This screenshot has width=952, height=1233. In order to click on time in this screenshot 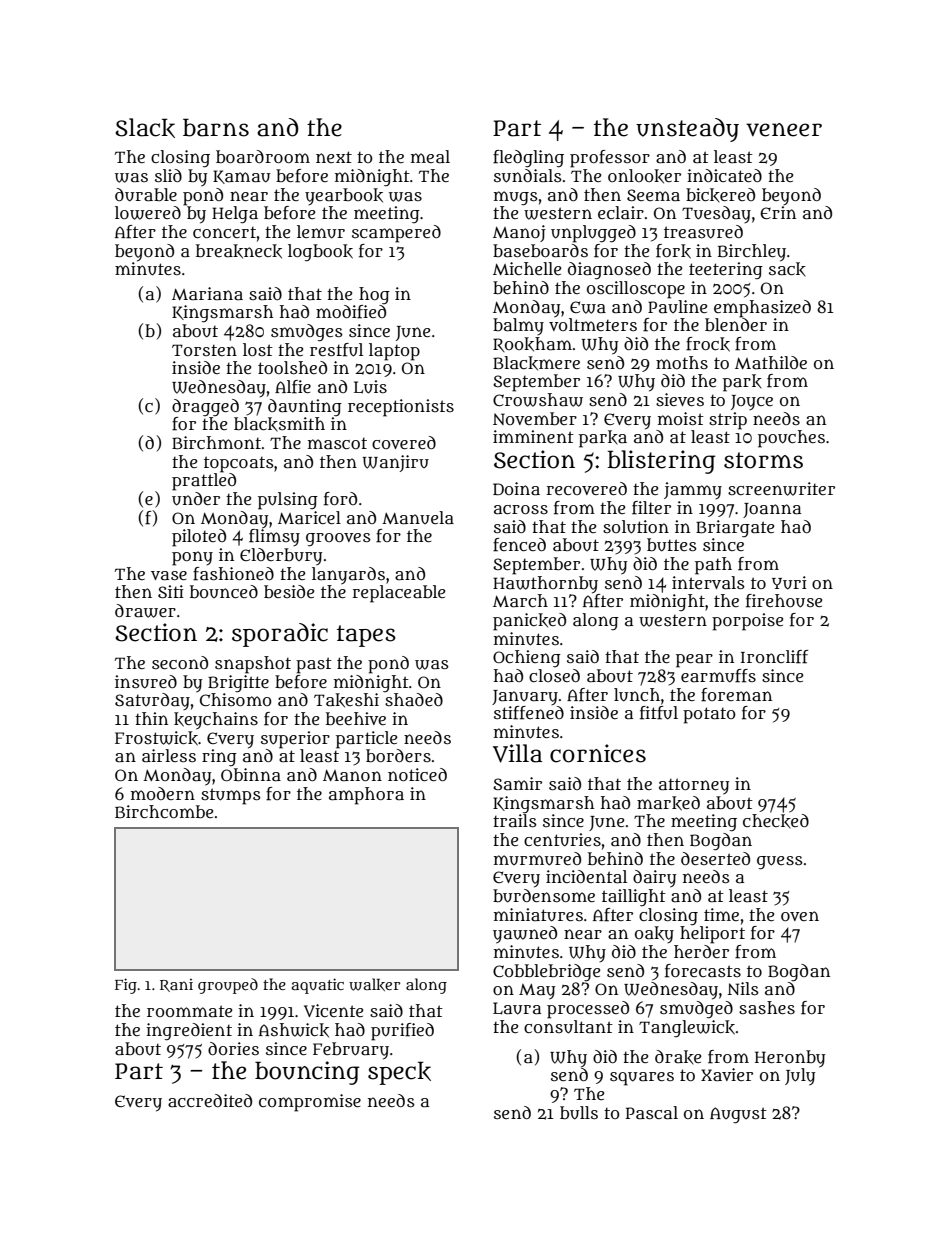, I will do `click(721, 914)`.
